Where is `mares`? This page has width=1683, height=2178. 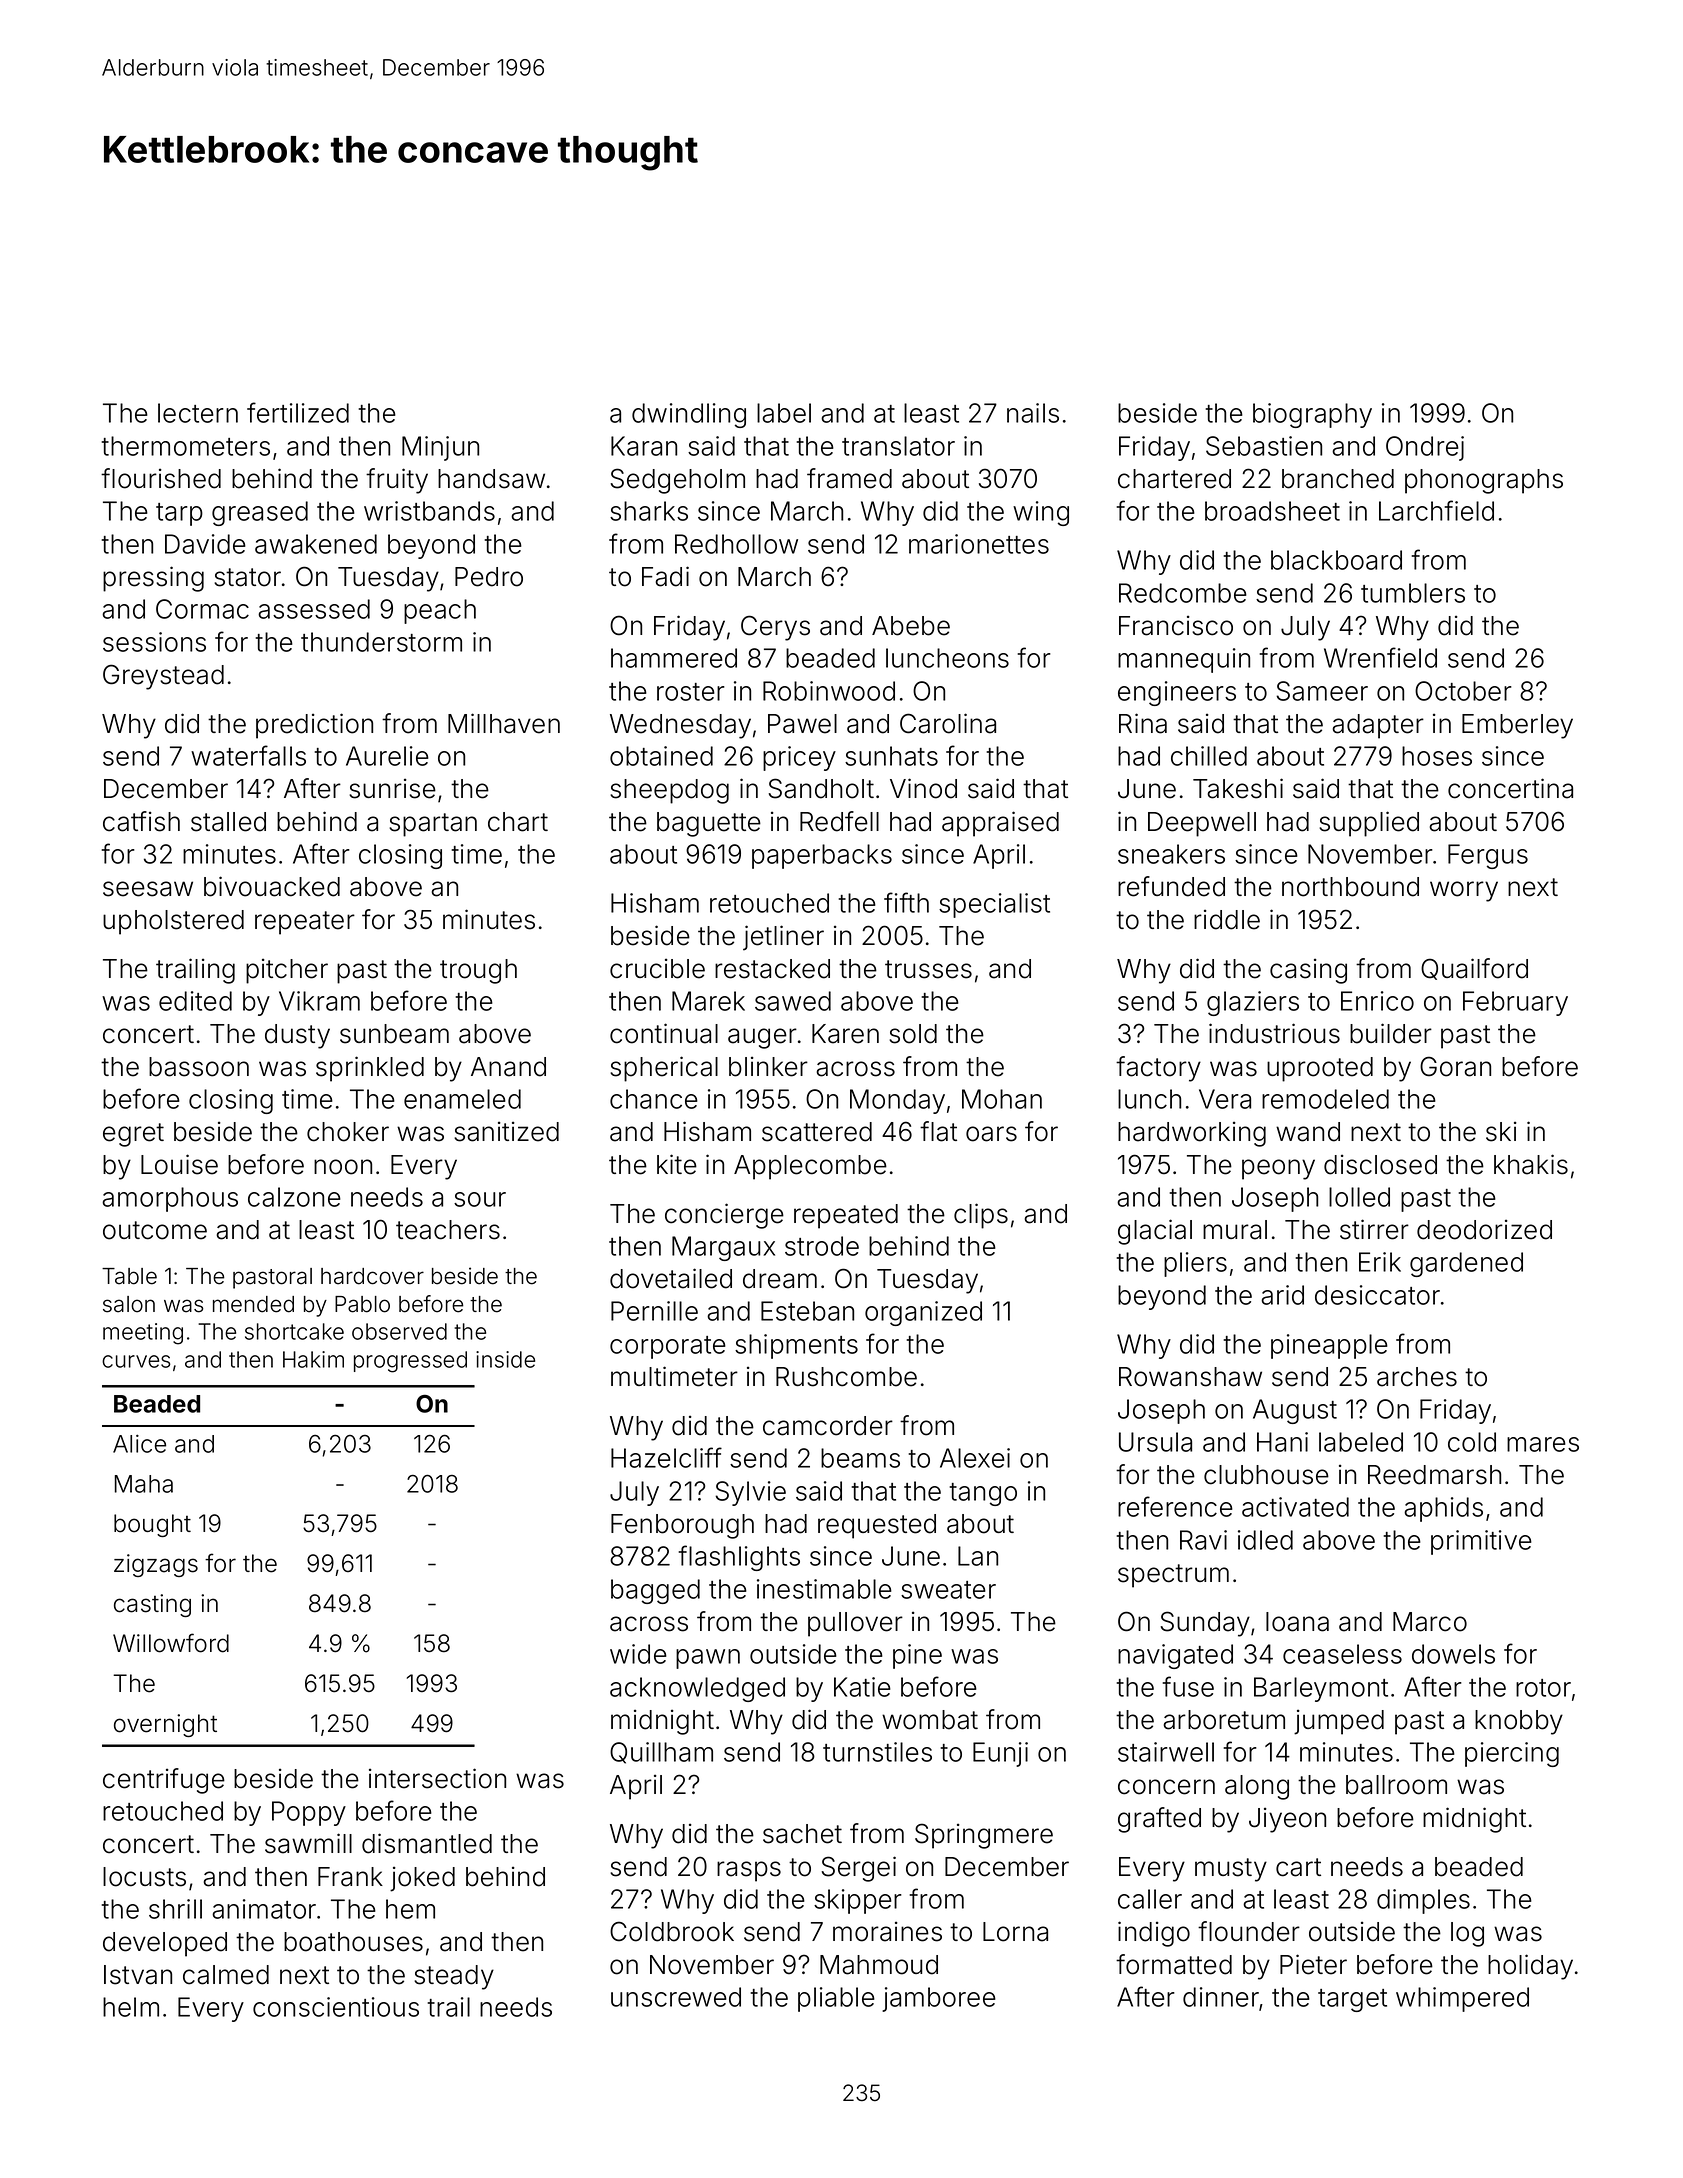 mares is located at coordinates (1543, 1444).
